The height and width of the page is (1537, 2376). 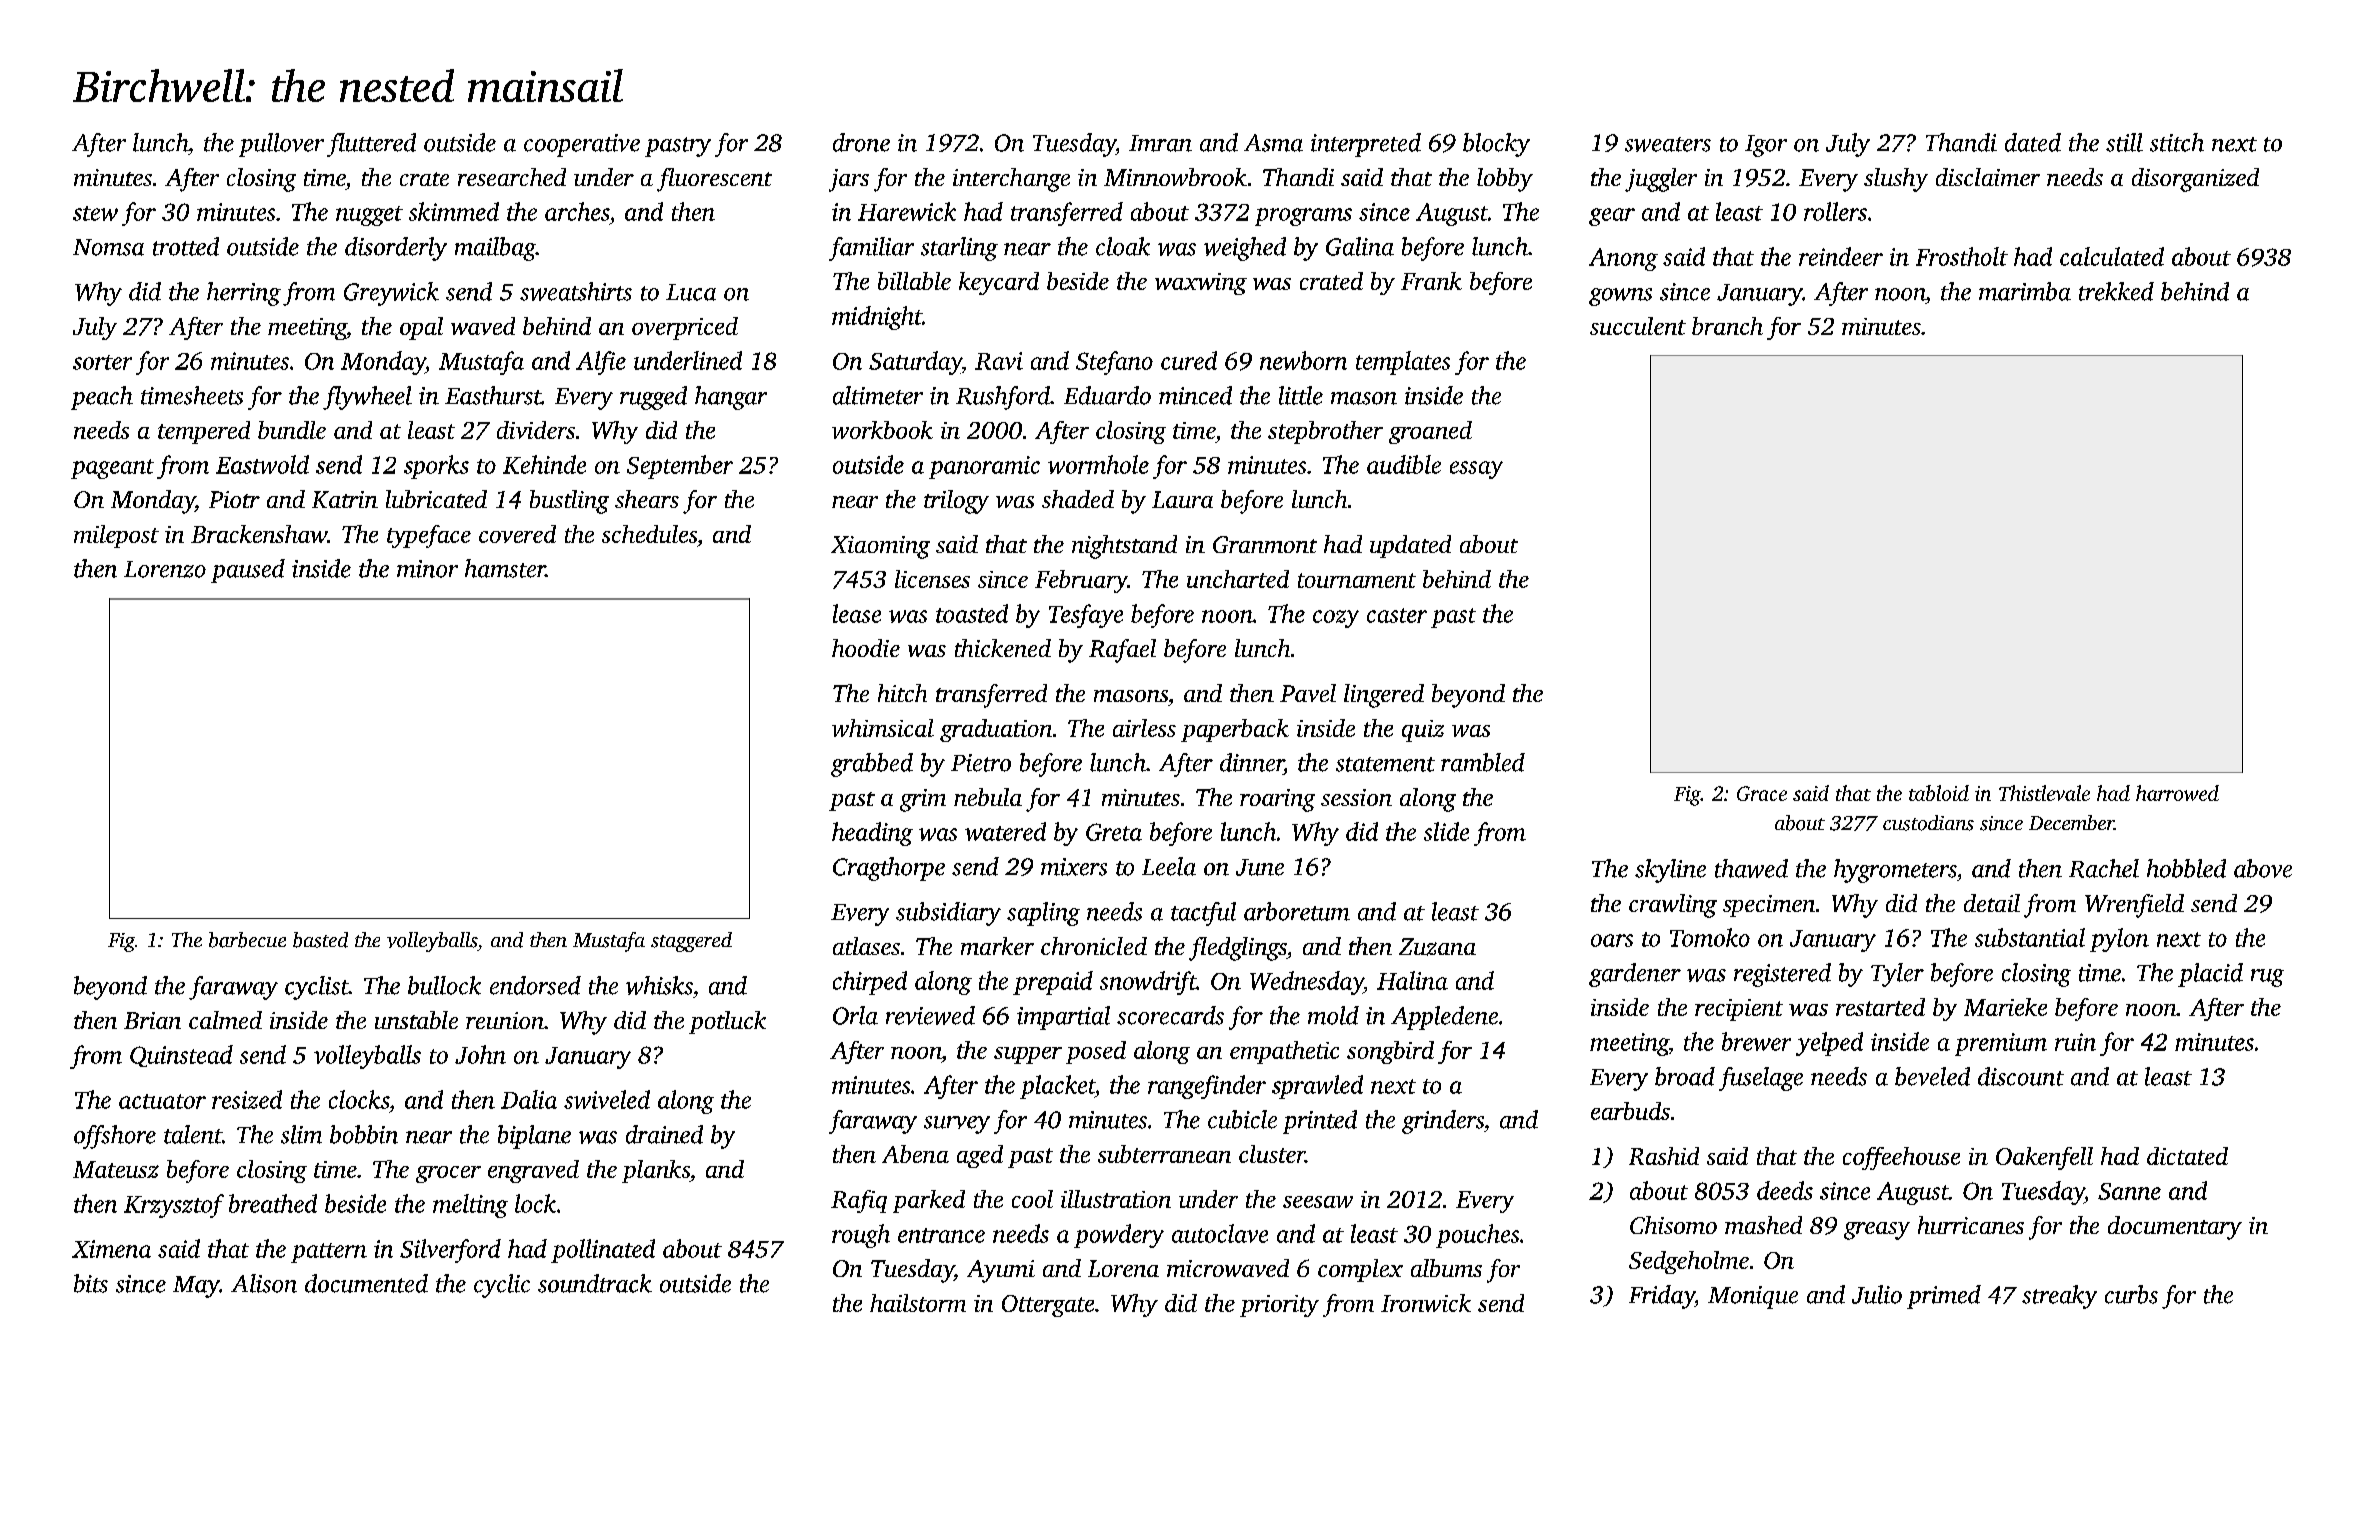 I want to click on cyclist, so click(x=317, y=988).
